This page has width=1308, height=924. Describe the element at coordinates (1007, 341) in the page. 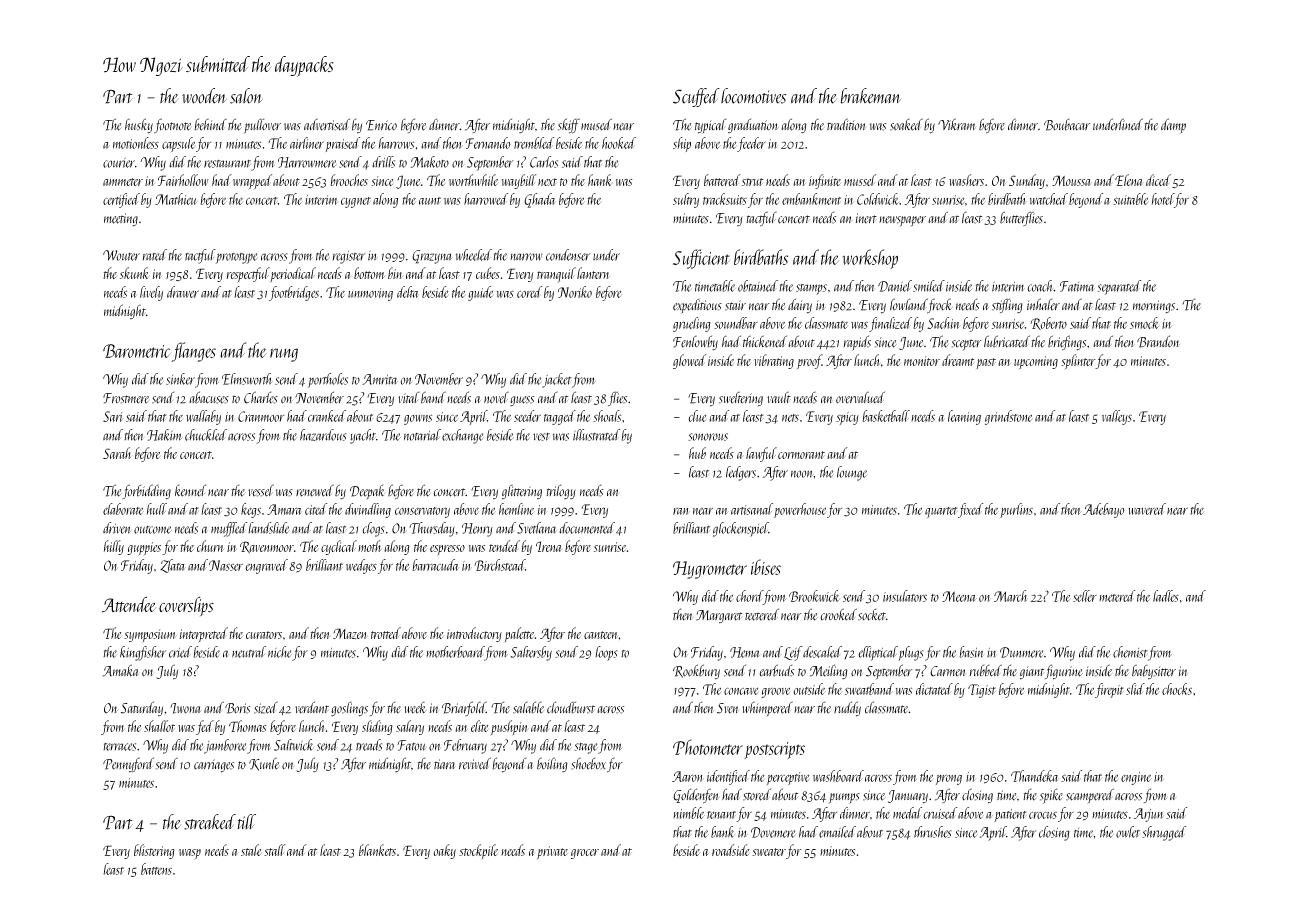

I see `lubricated` at that location.
